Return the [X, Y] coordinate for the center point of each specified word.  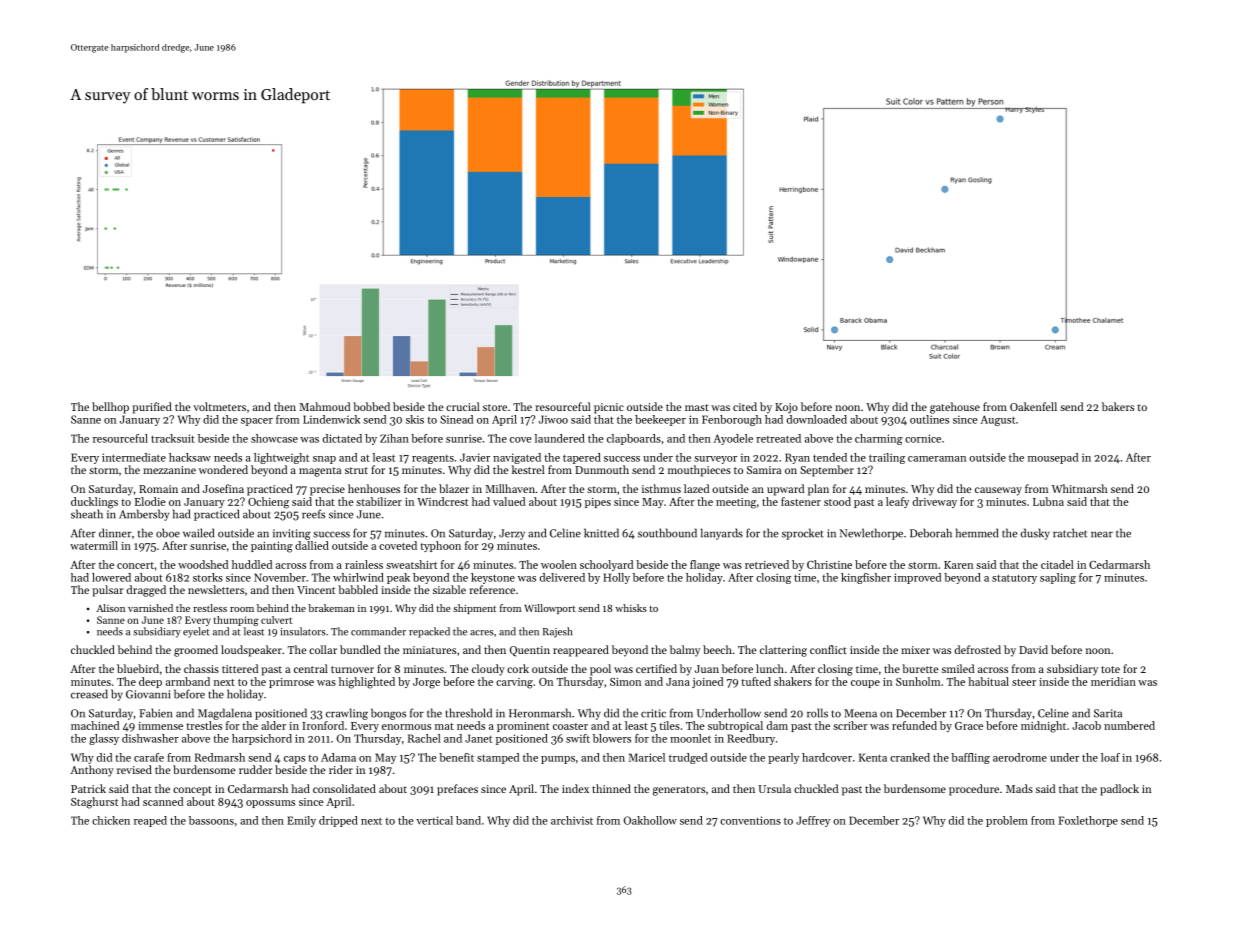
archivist [572, 820]
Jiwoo [553, 419]
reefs [313, 514]
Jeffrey [813, 821]
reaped [150, 821]
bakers [1118, 406]
